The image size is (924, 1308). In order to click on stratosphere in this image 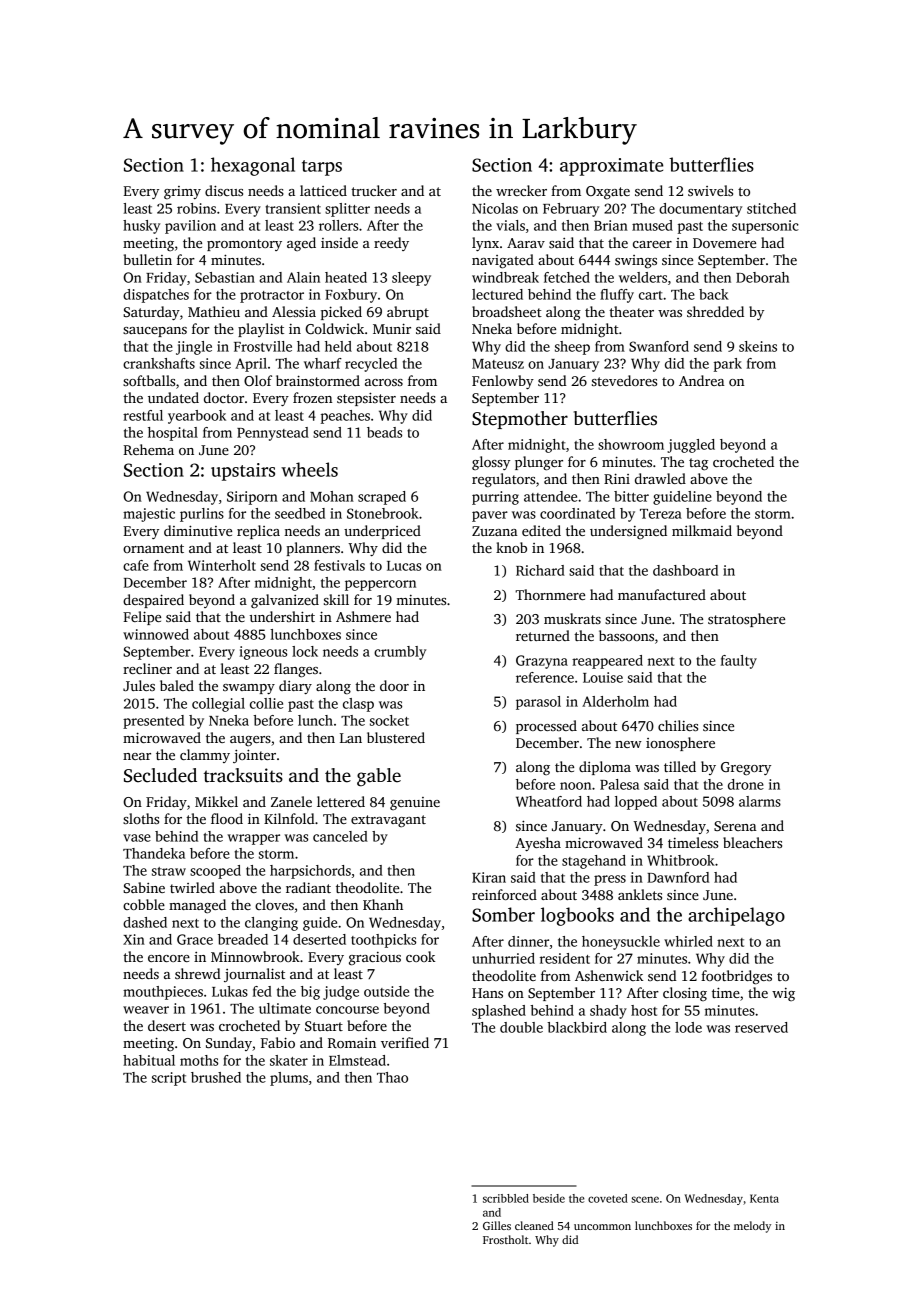, I will do `click(746, 620)`.
